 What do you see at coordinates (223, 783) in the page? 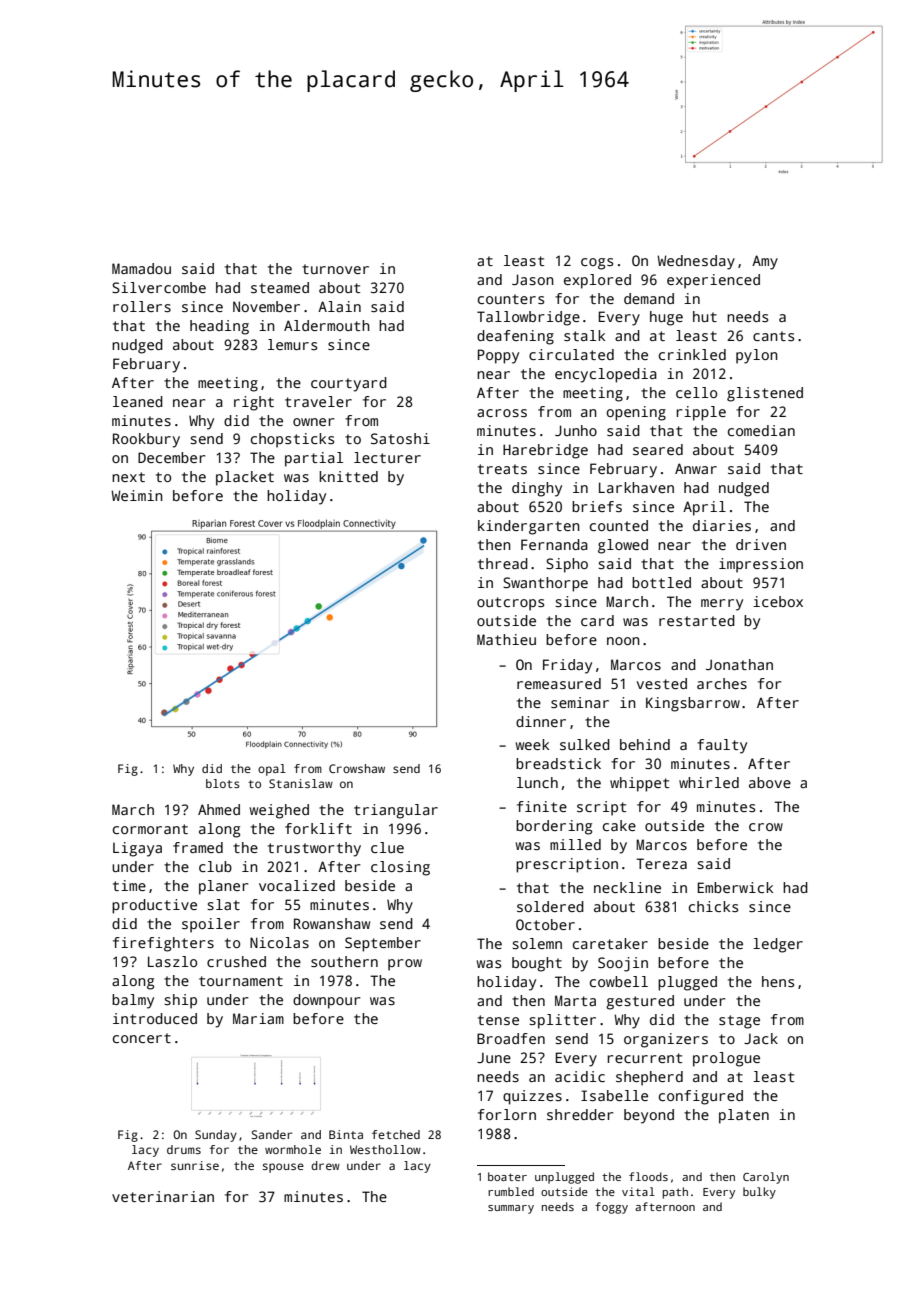
I see `blots` at bounding box center [223, 783].
